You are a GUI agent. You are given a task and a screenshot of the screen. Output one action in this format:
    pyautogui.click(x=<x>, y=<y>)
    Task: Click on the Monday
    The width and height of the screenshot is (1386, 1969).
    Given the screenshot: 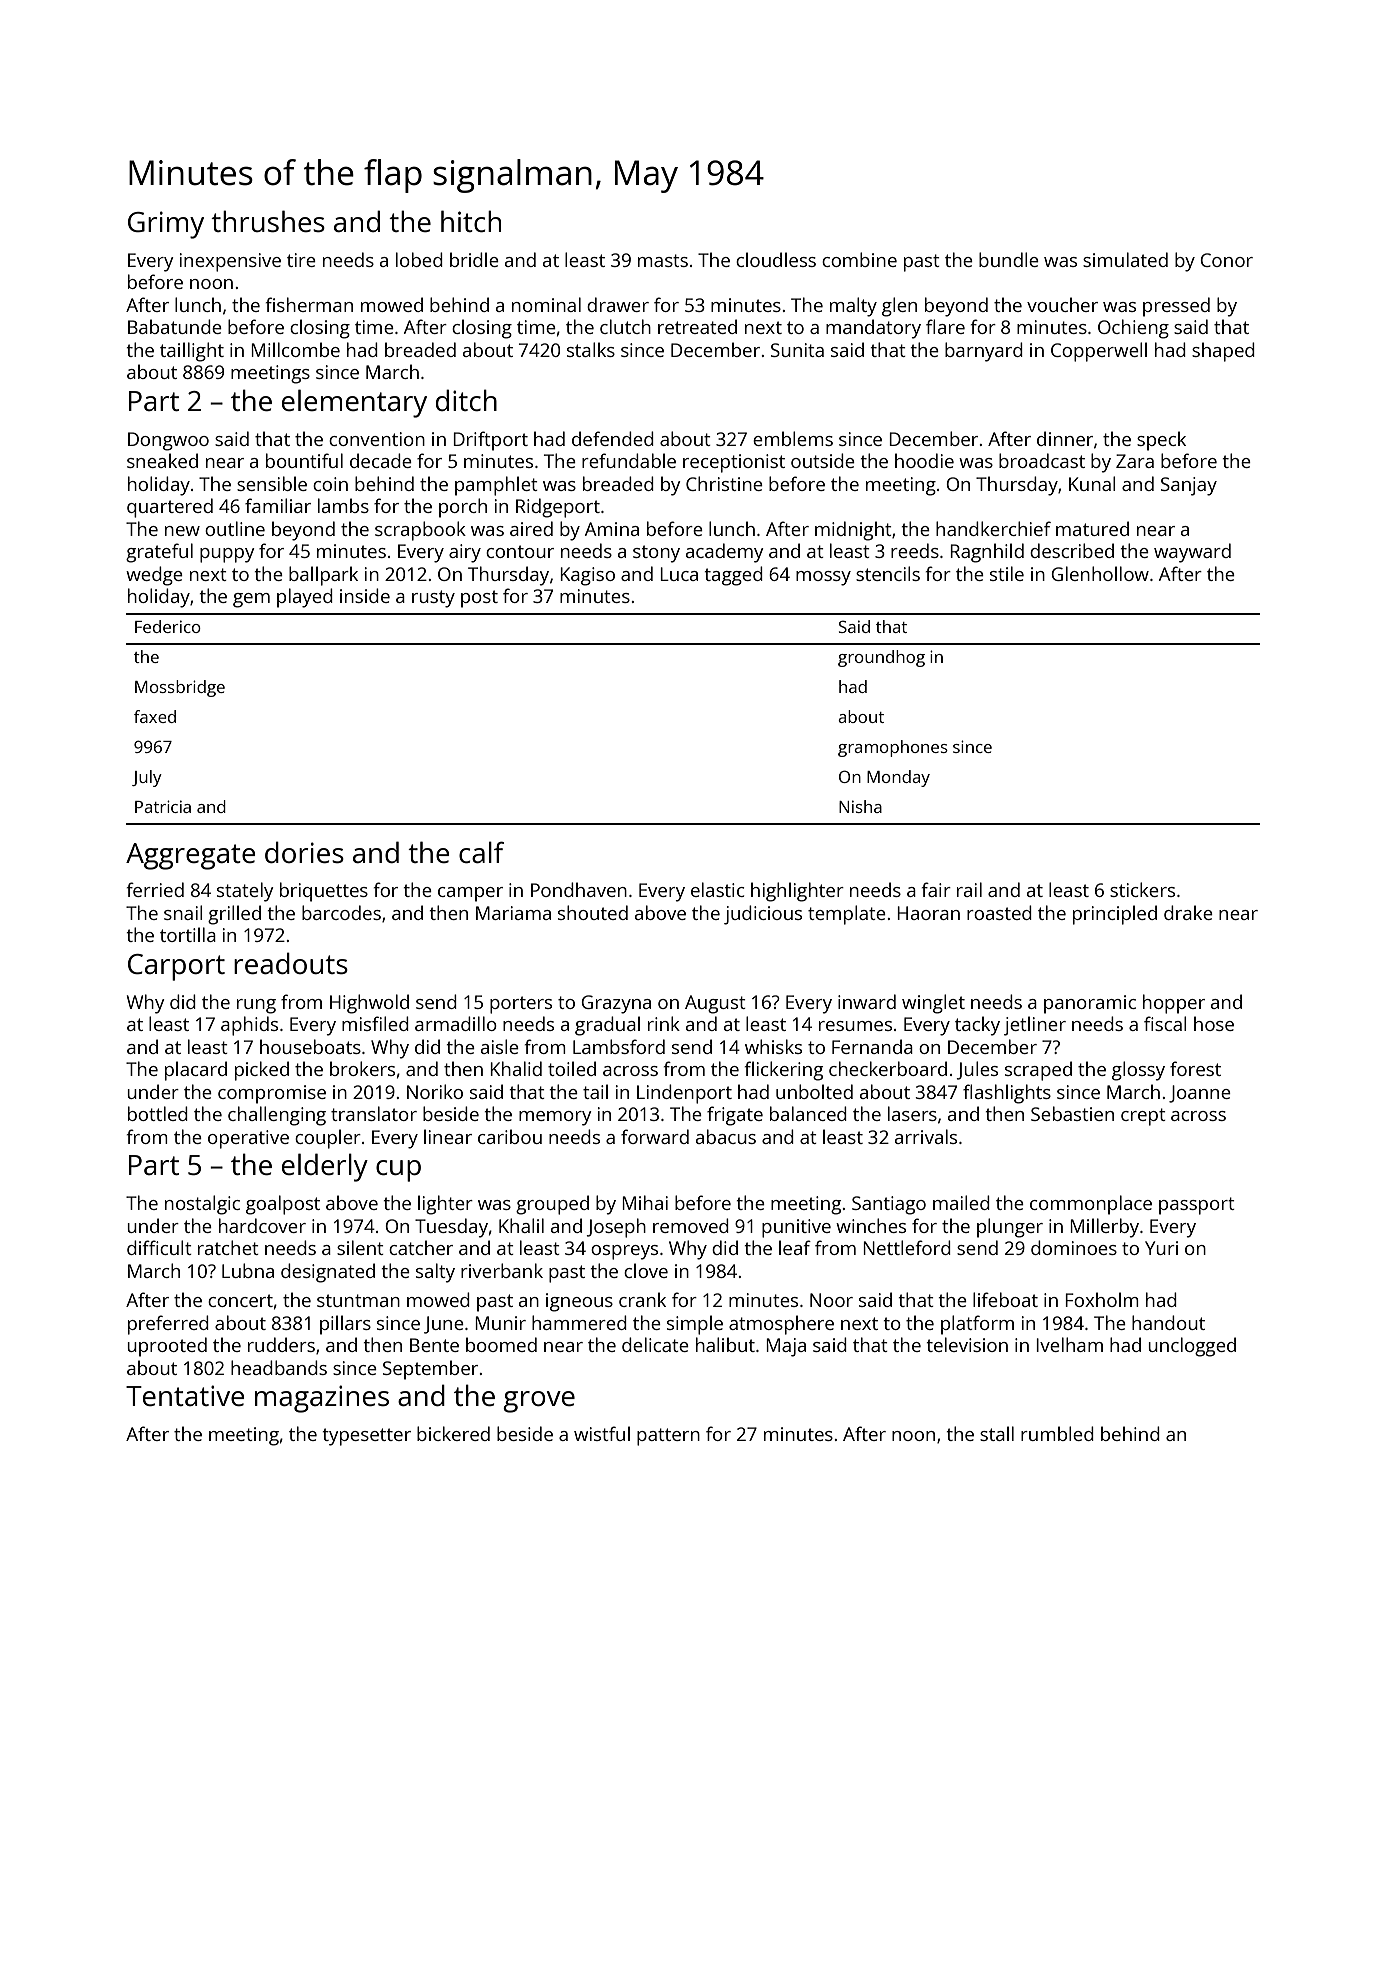 What is the action you would take?
    pyautogui.click(x=898, y=778)
